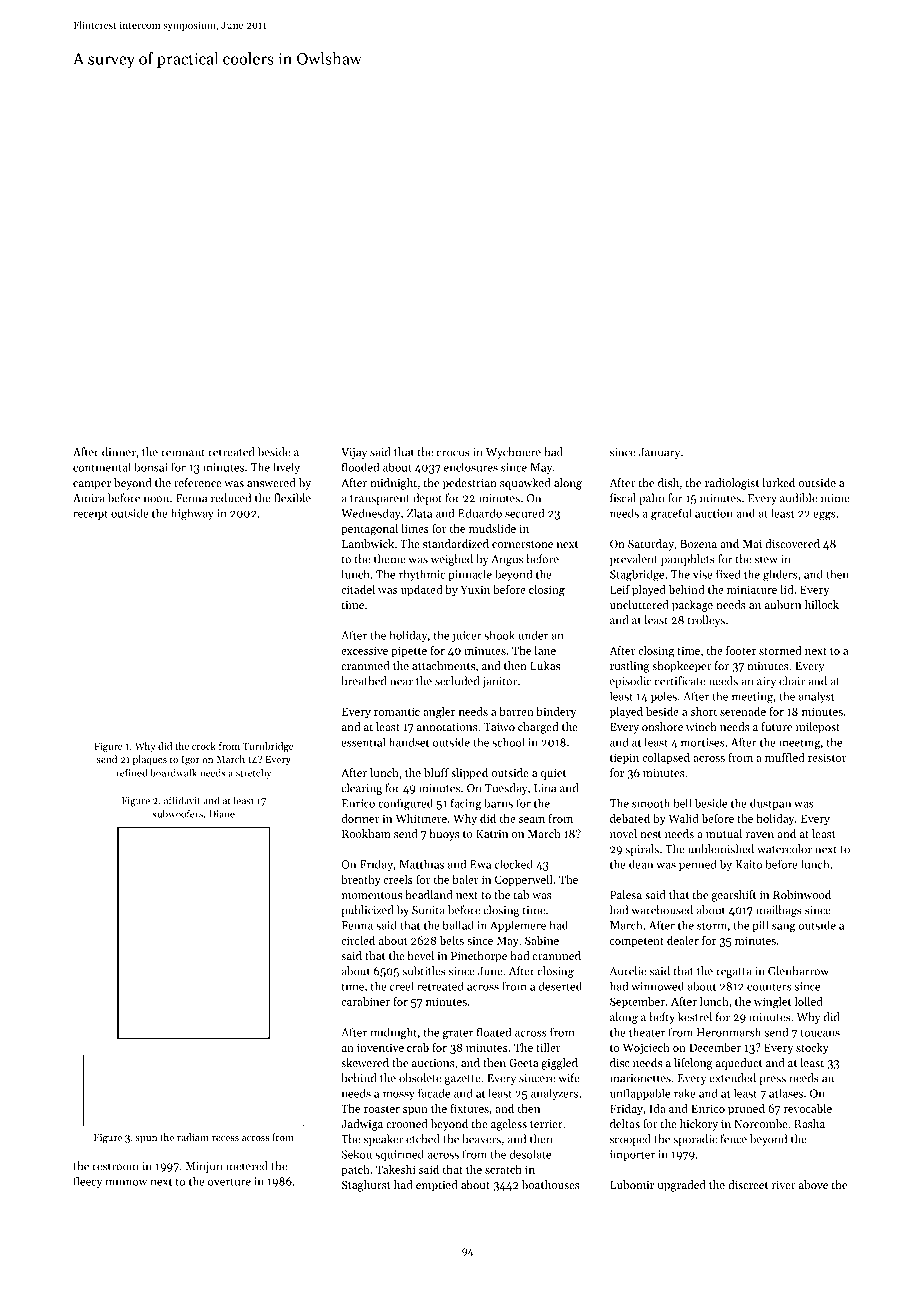 The width and height of the page is (924, 1308). I want to click on dustpan, so click(770, 804).
